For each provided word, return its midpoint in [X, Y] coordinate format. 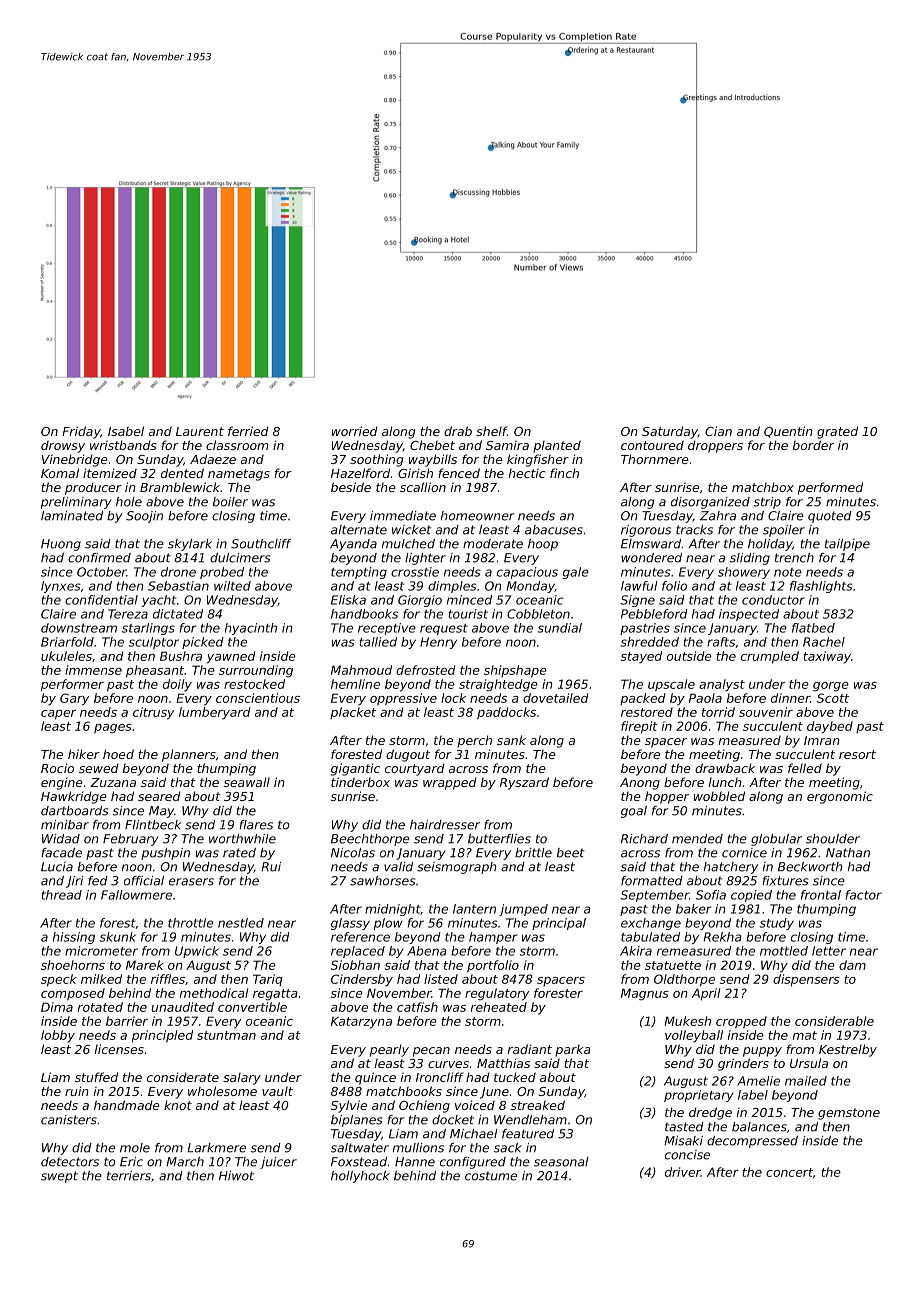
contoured [652, 445]
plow [388, 924]
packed [643, 699]
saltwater [360, 1148]
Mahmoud [361, 670]
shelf [491, 431]
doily [177, 685]
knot [178, 1105]
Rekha [723, 937]
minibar [65, 825]
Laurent [200, 431]
